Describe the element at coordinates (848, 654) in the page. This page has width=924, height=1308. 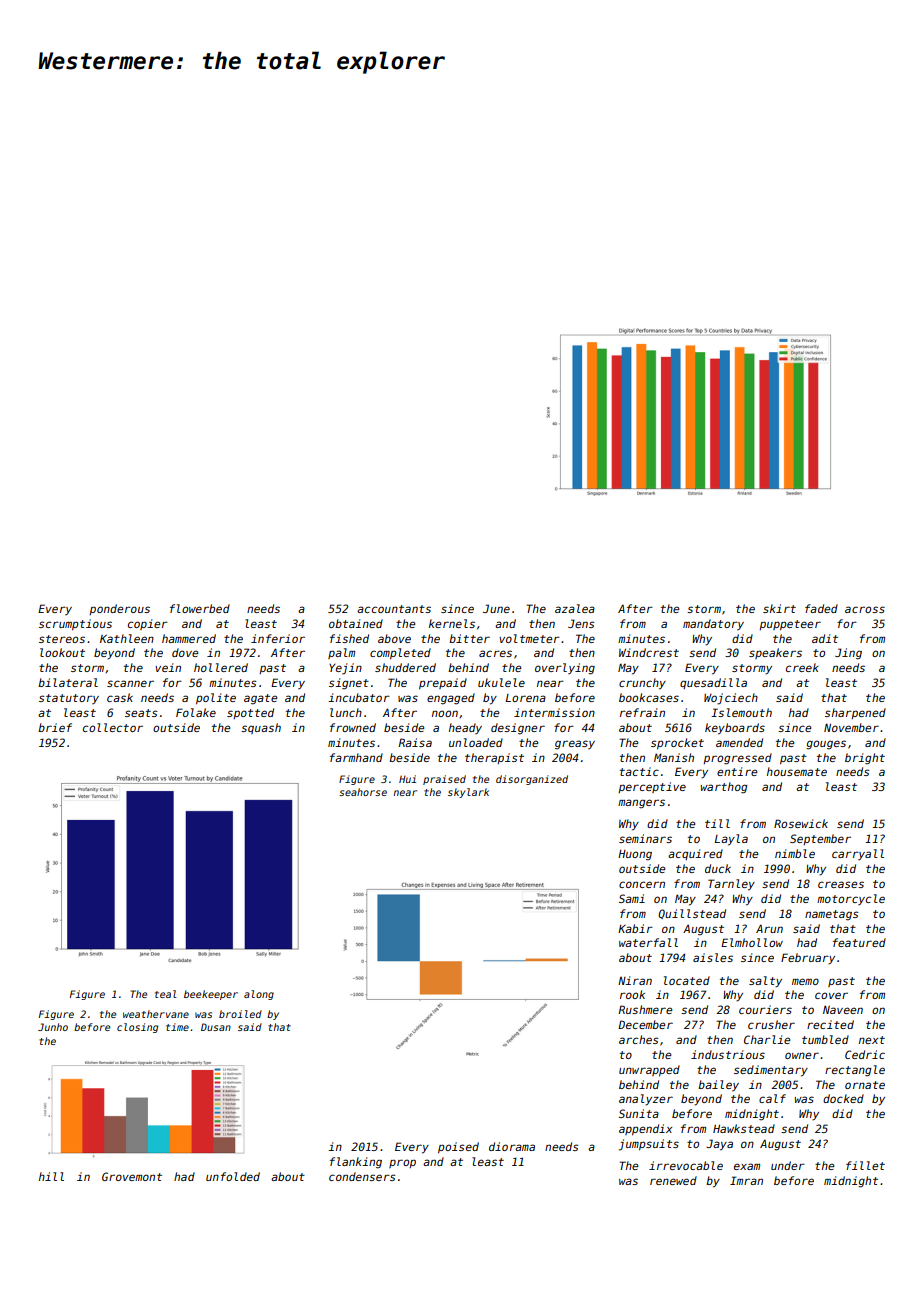
I see `Jing` at that location.
